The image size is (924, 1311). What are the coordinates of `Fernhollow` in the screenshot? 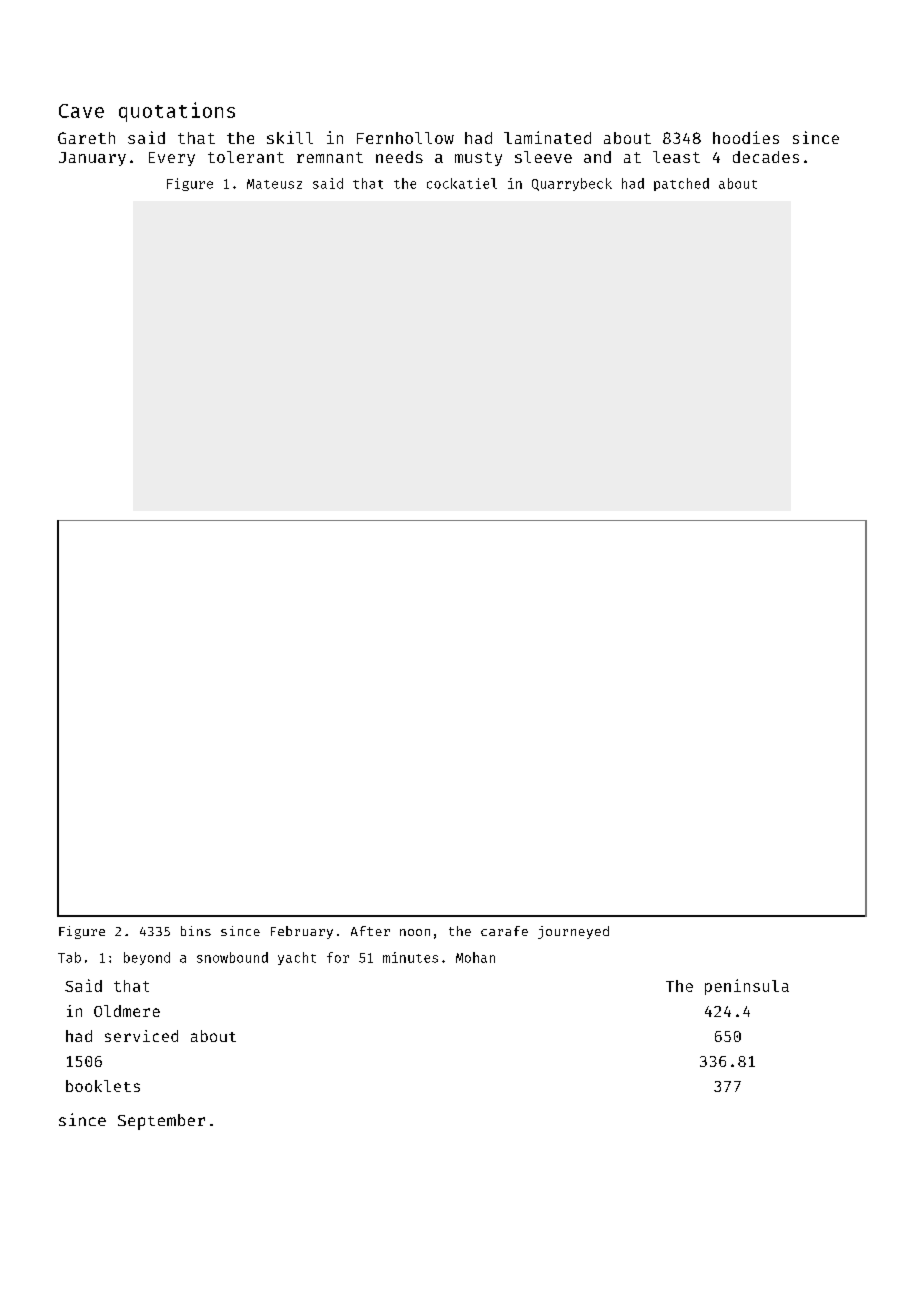 It's located at (405, 138).
